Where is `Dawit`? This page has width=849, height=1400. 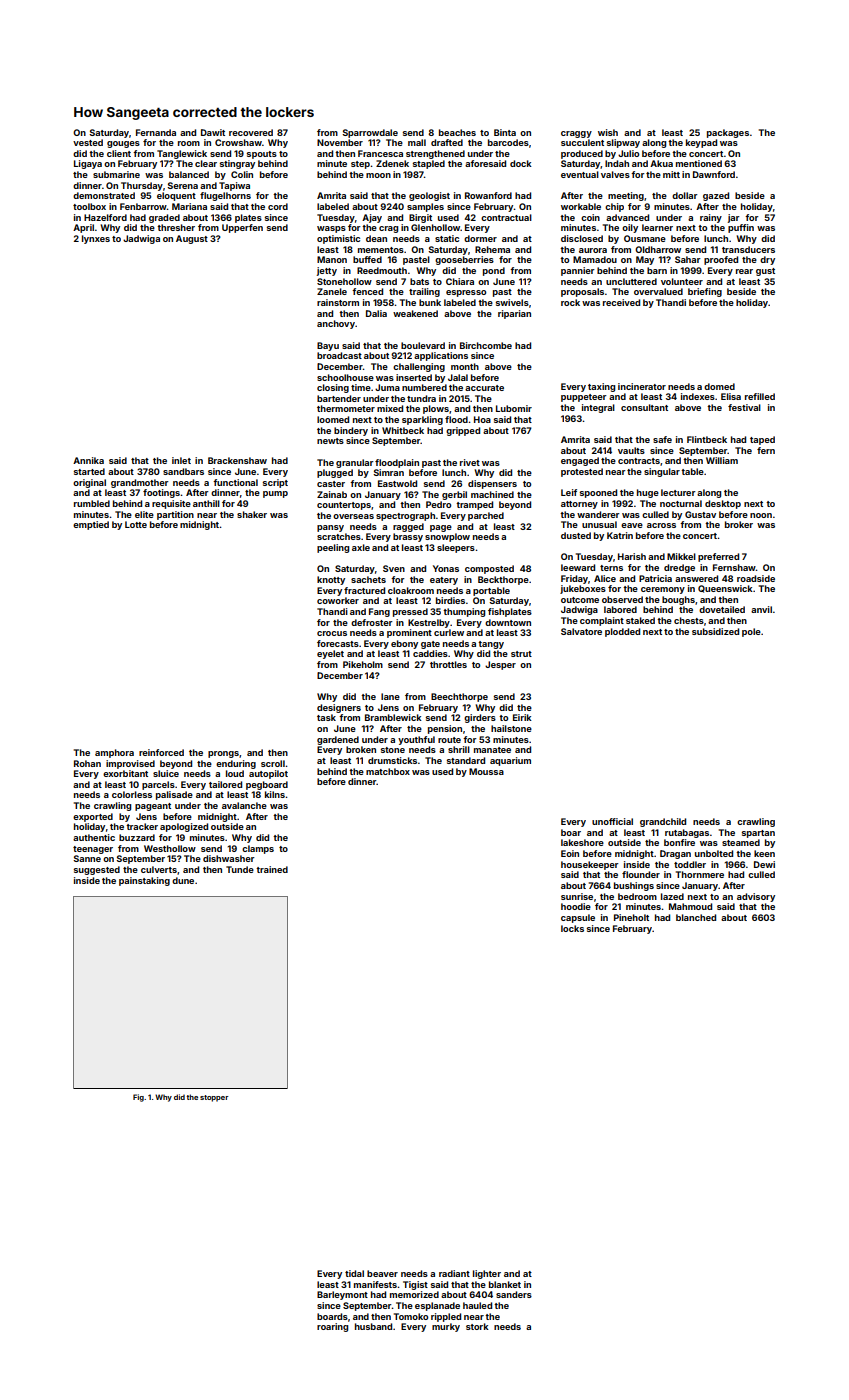 Dawit is located at coordinates (213, 132).
